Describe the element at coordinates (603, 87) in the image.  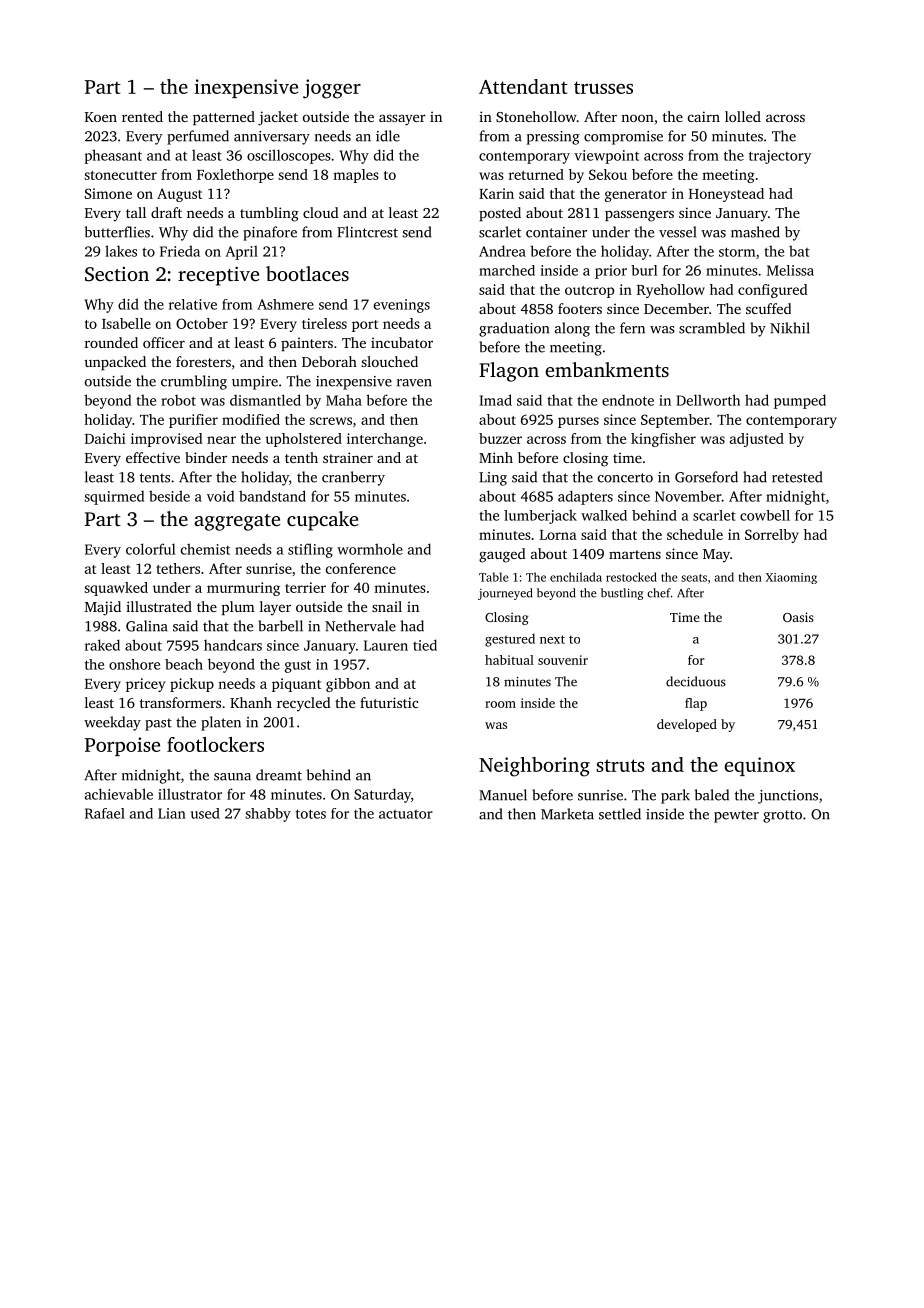
I see `trusses` at that location.
